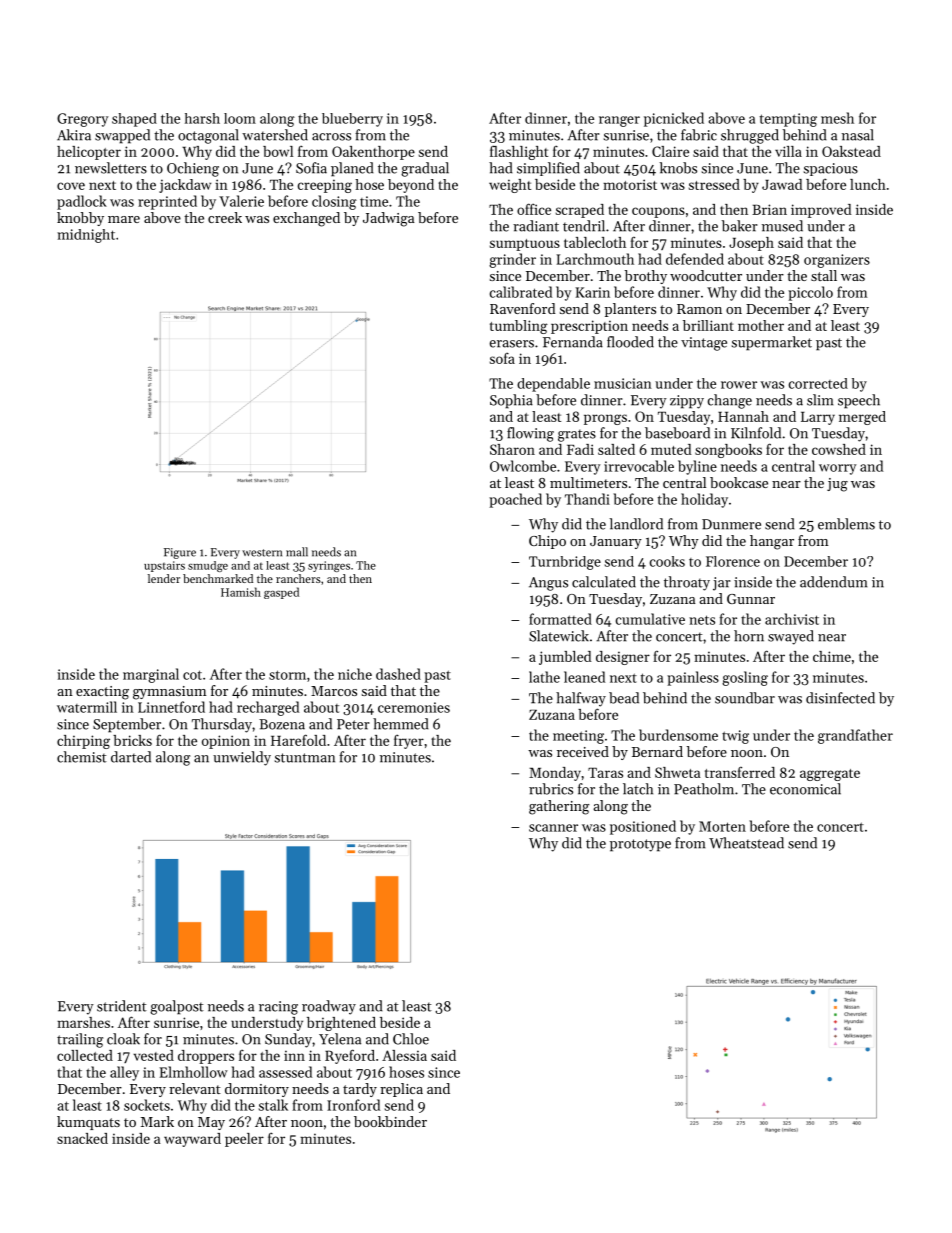  What do you see at coordinates (390, 1121) in the page?
I see `bookbinder` at bounding box center [390, 1121].
